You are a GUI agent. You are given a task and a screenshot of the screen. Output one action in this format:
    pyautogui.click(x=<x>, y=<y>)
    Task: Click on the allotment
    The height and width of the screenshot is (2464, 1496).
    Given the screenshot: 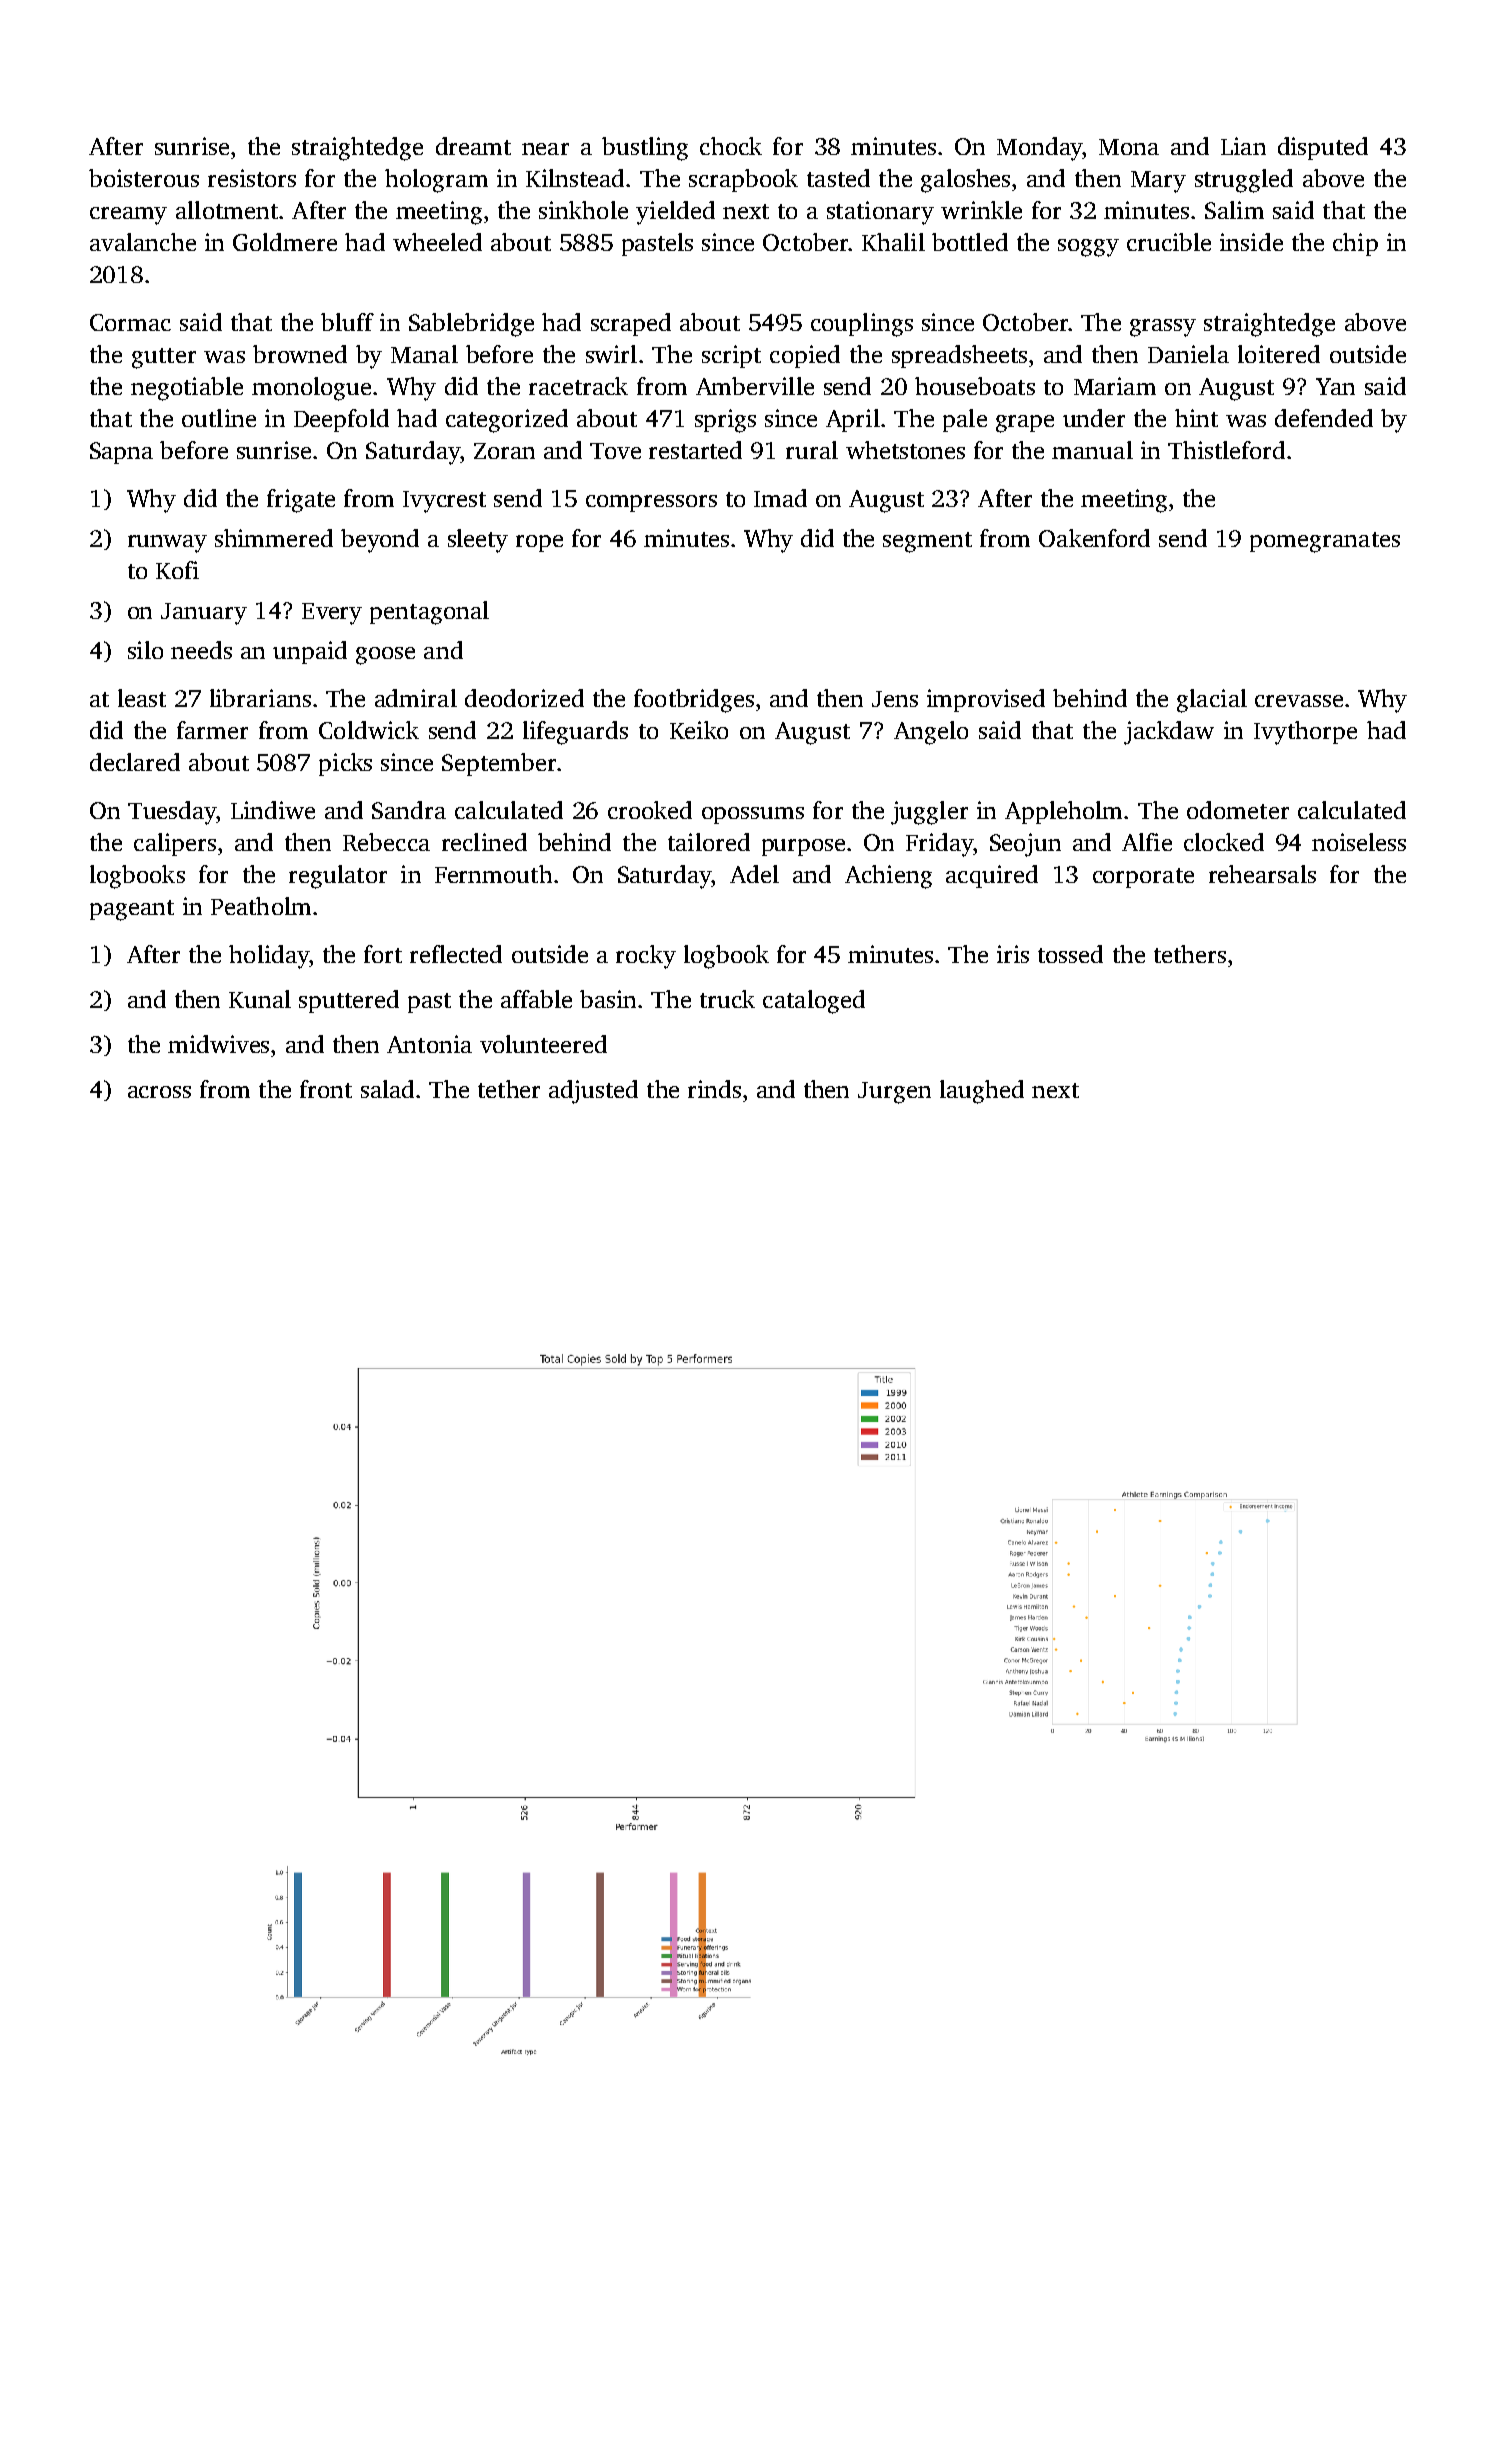 What is the action you would take?
    pyautogui.click(x=227, y=210)
